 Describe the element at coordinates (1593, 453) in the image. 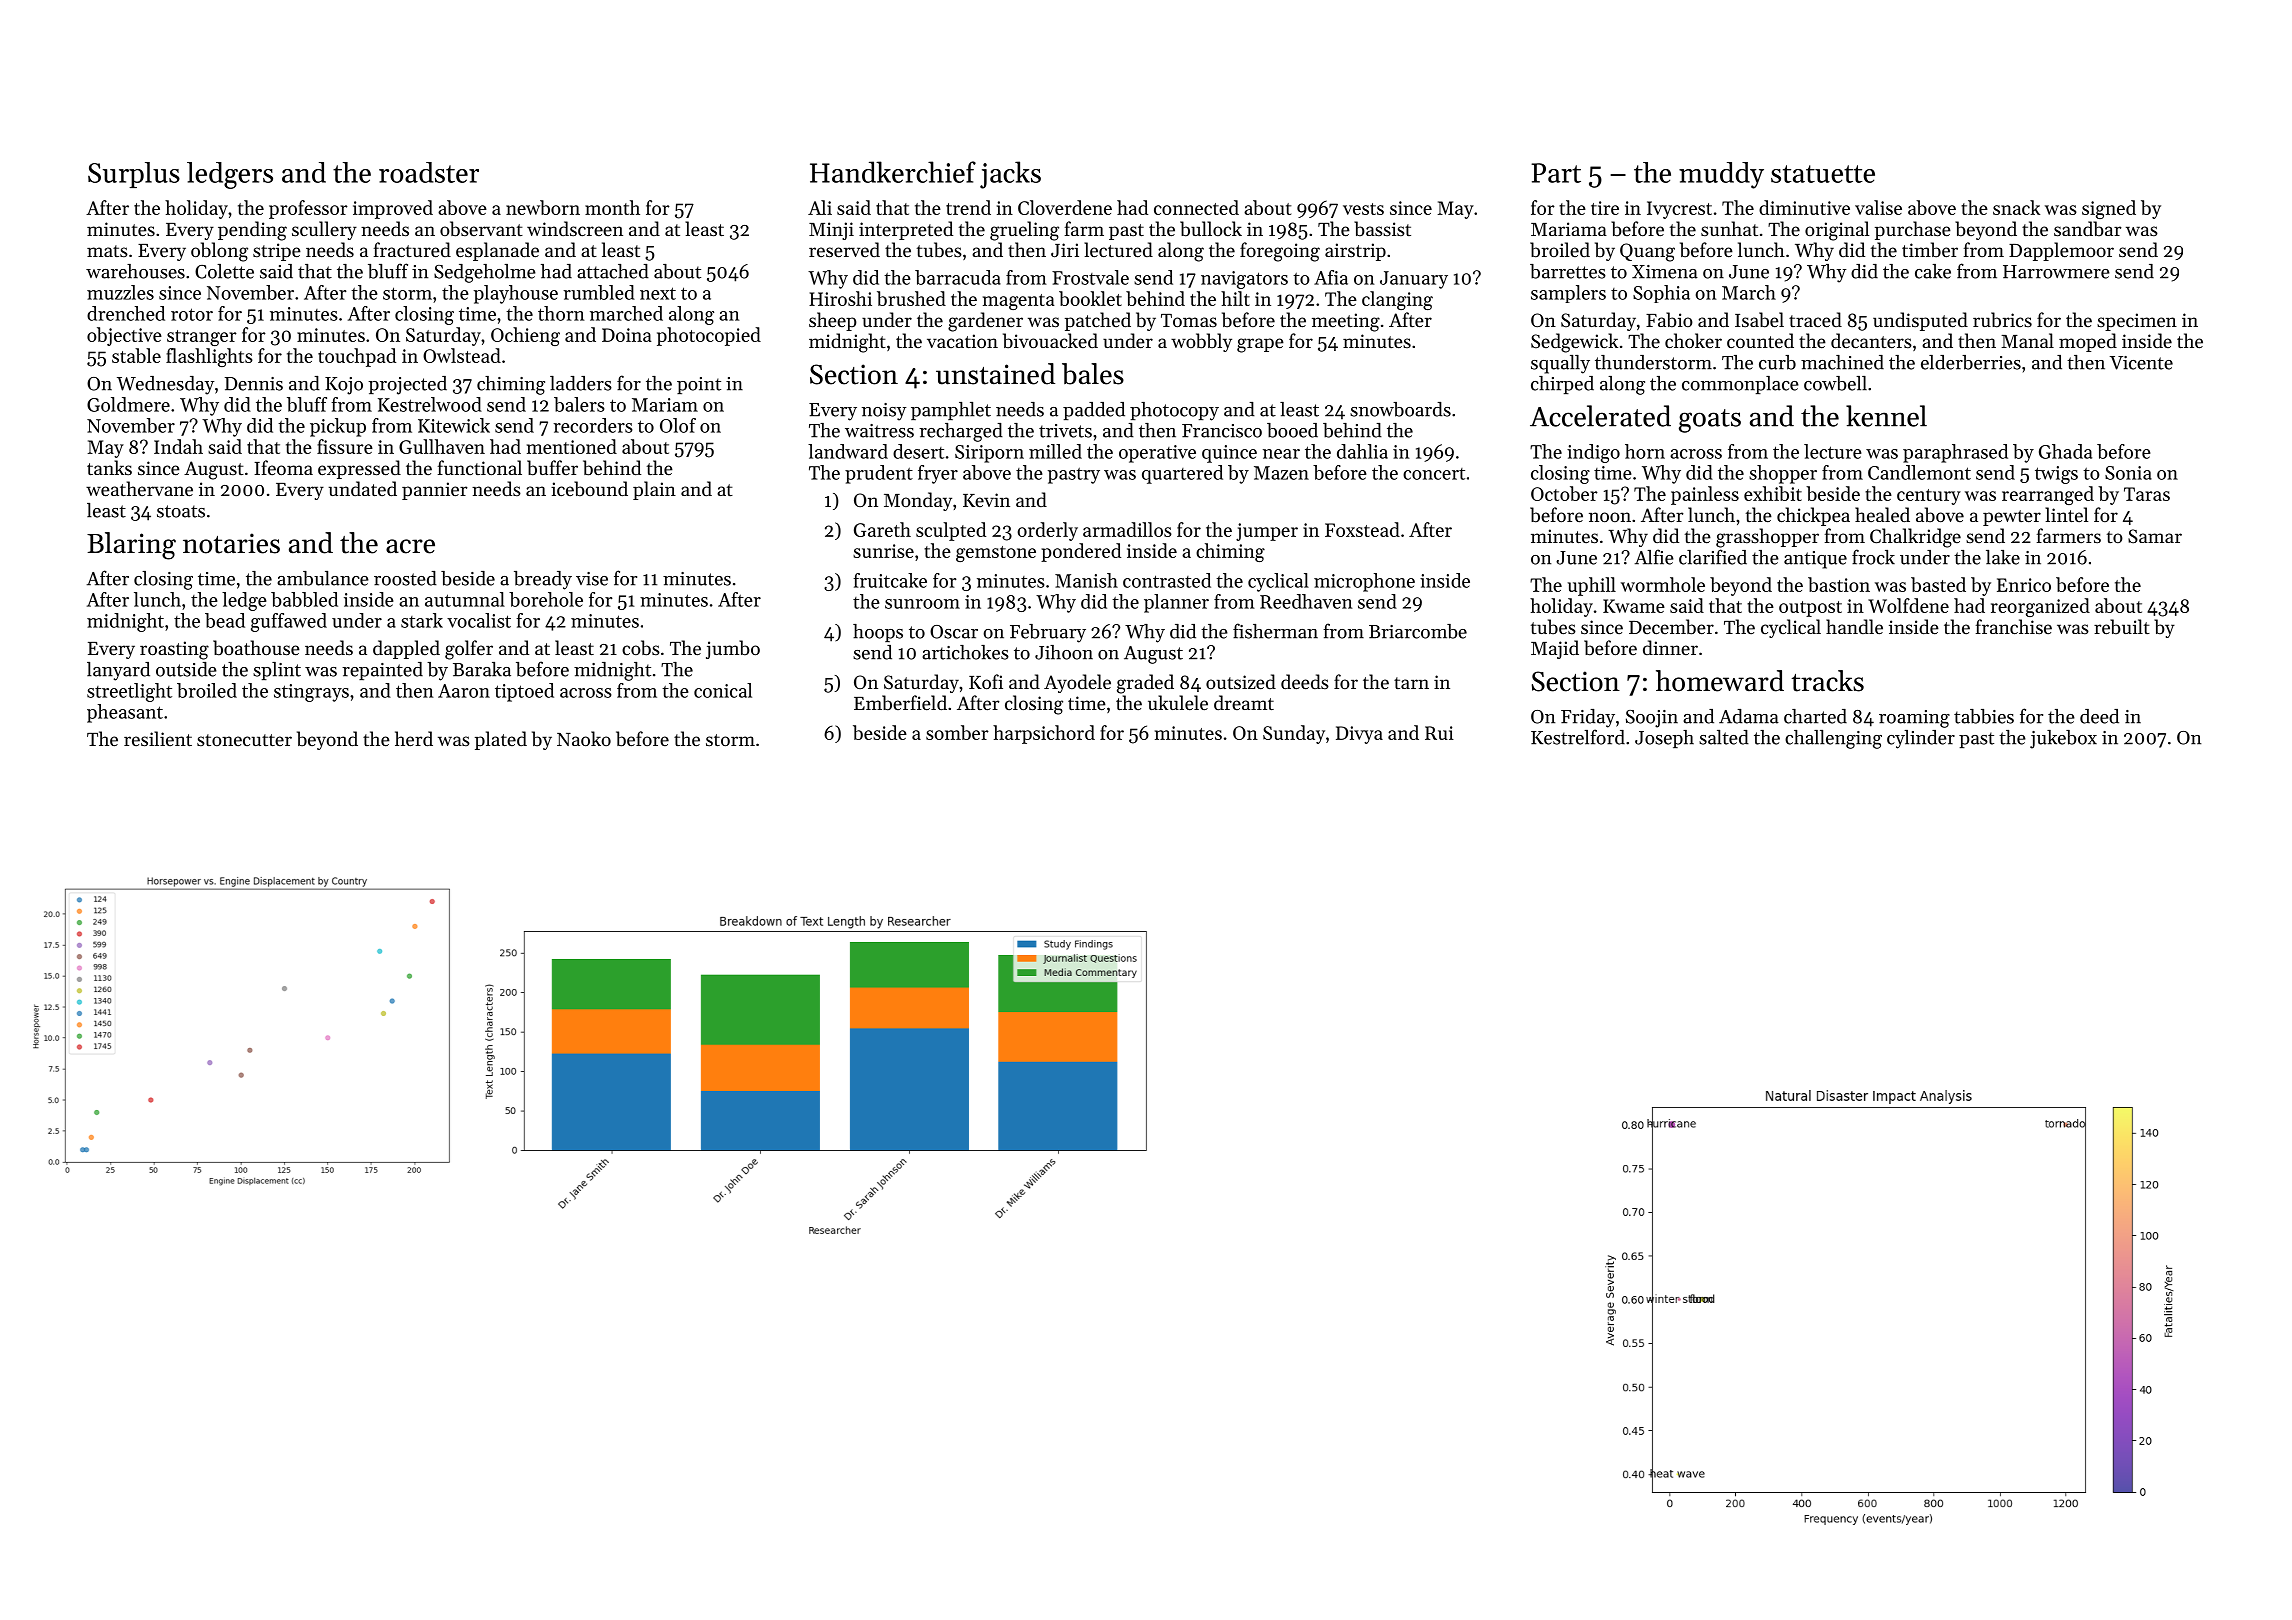

I see `indigo` at that location.
